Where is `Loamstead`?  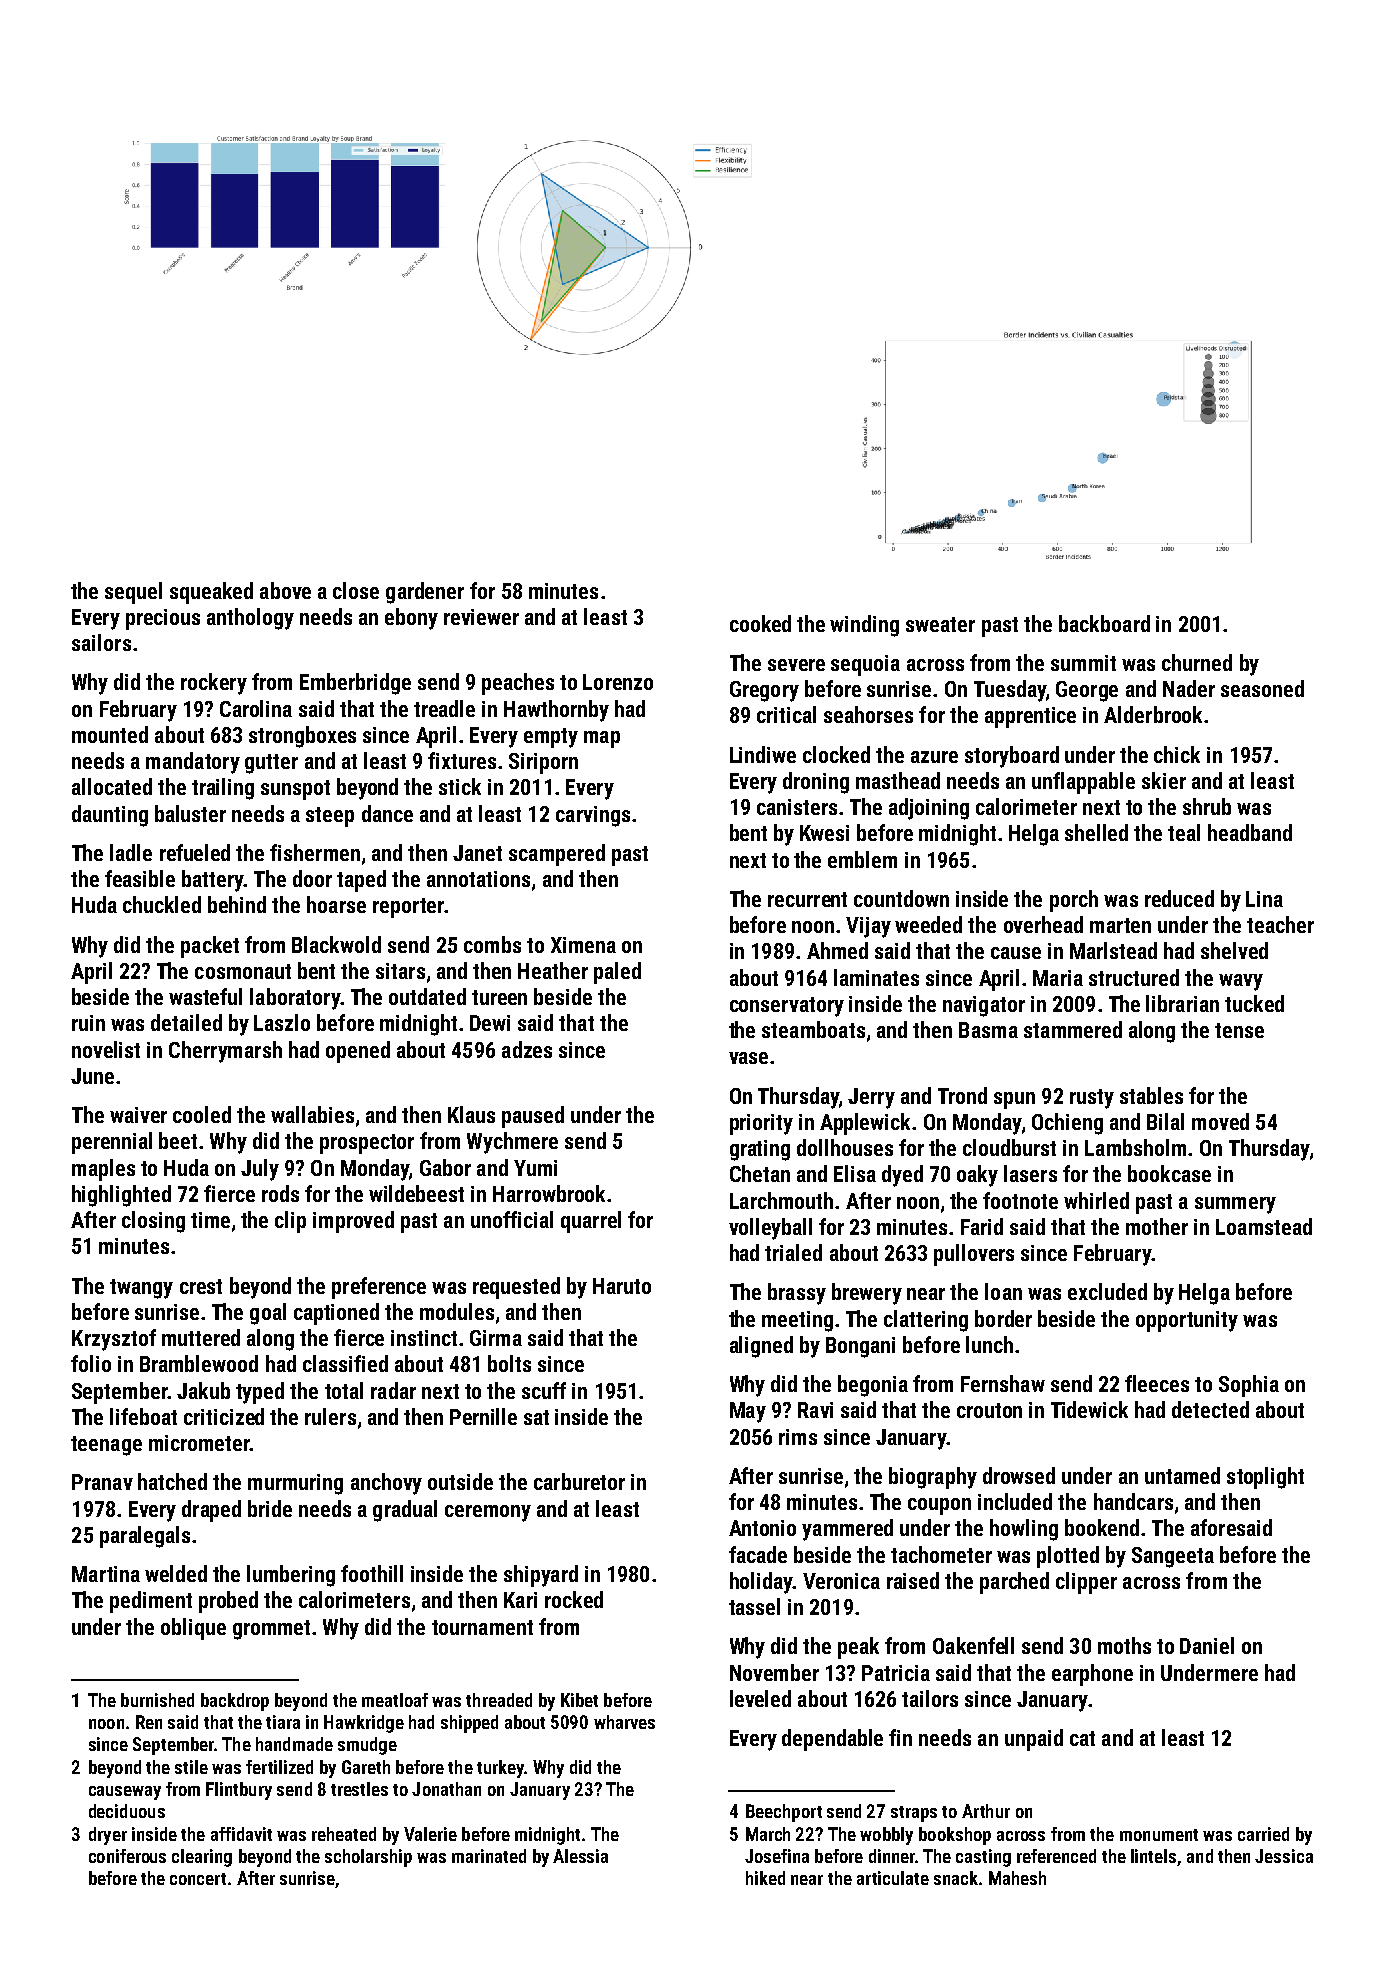
Loamstead is located at coordinates (1264, 1226).
